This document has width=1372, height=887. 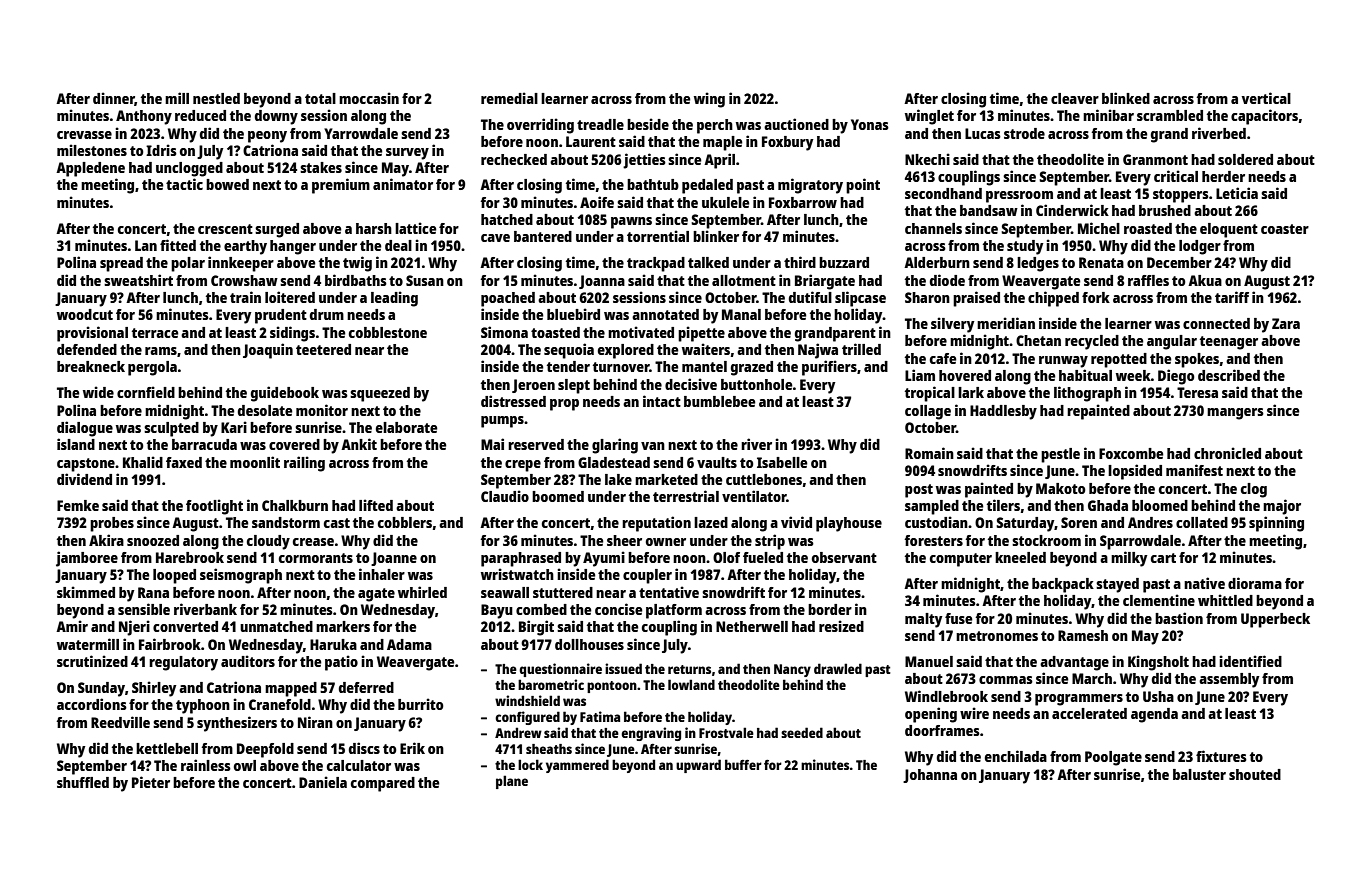 What do you see at coordinates (1075, 98) in the document?
I see `cleaver` at bounding box center [1075, 98].
